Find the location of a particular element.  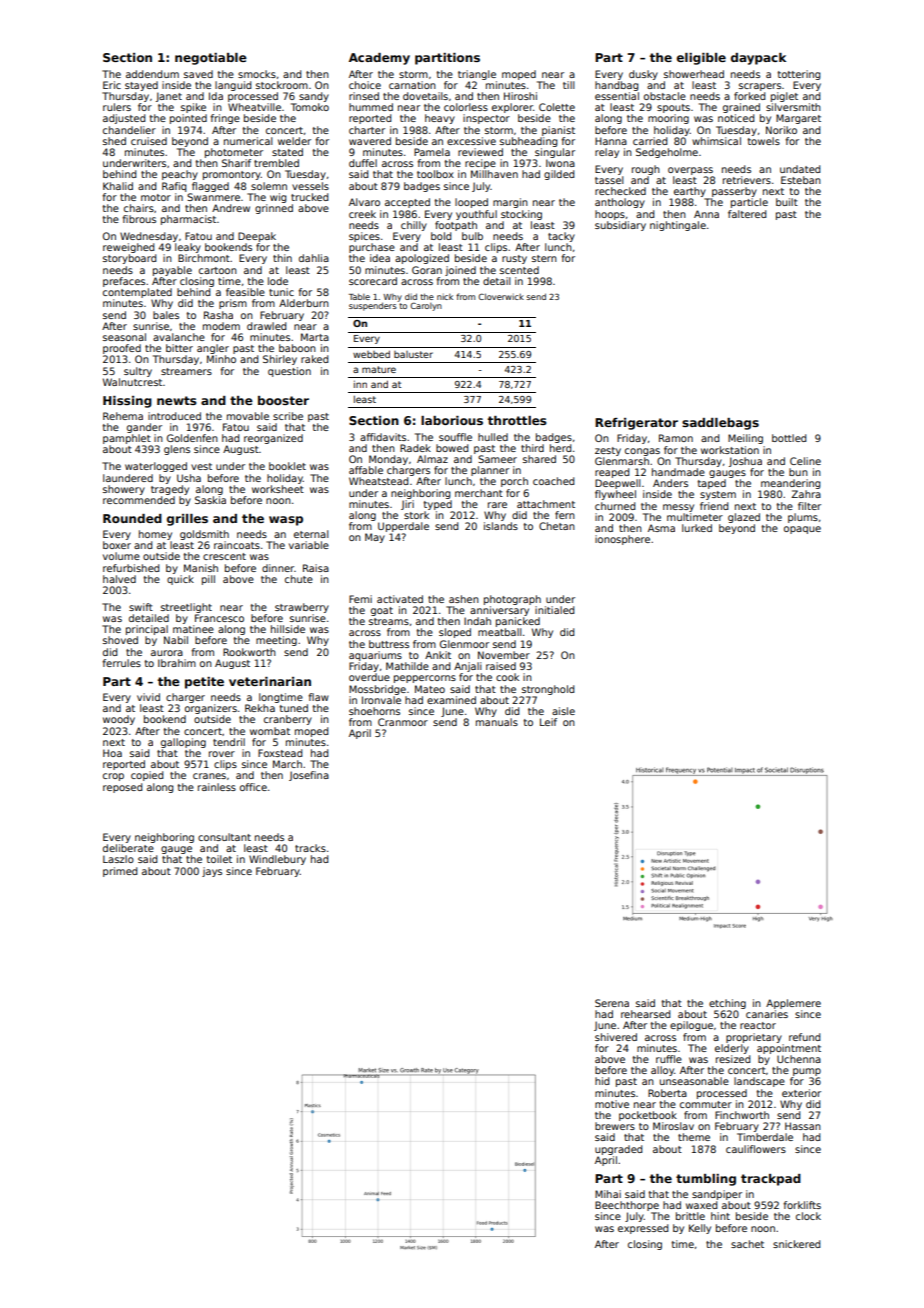

Mihai is located at coordinates (608, 1194).
